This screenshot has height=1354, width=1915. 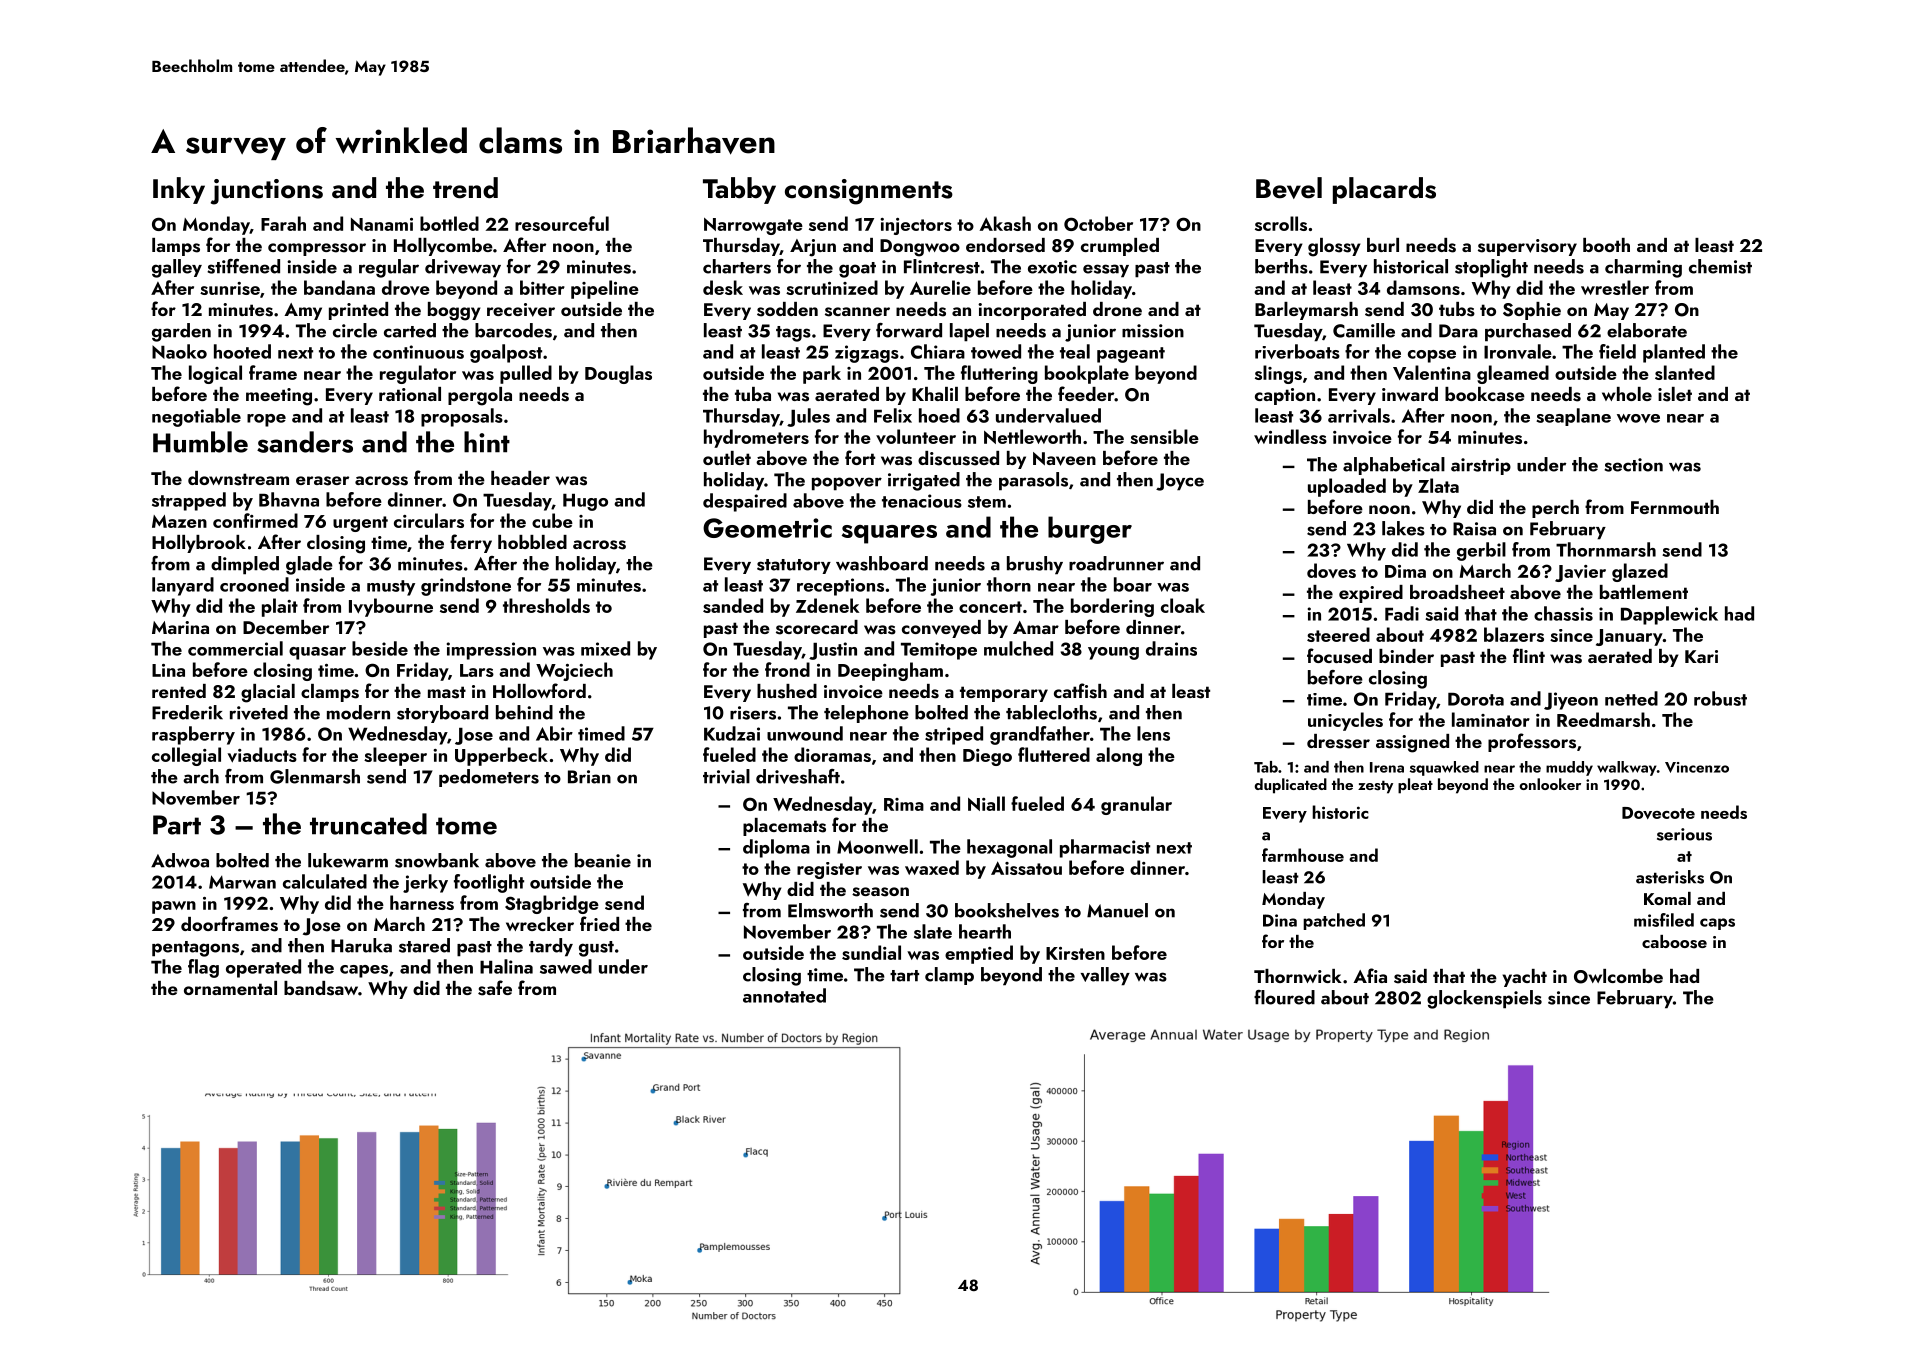 What do you see at coordinates (491, 651) in the screenshot?
I see `impression` at bounding box center [491, 651].
